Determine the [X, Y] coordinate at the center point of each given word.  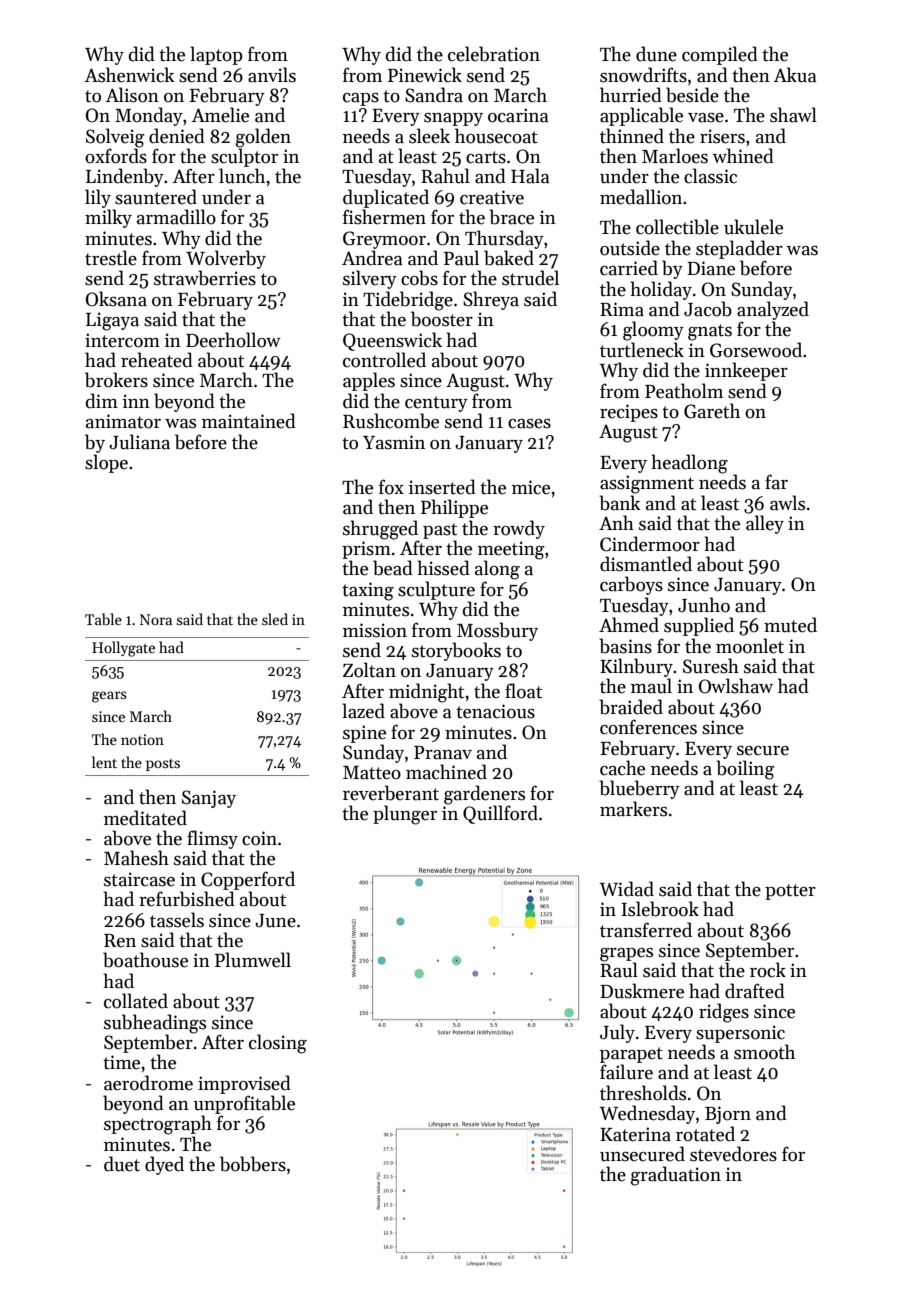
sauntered [156, 197]
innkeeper [746, 371]
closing [278, 1044]
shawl [793, 115]
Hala [530, 176]
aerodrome [148, 1083]
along [497, 570]
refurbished [187, 899]
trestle [111, 258]
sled [275, 619]
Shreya [491, 300]
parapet [631, 1055]
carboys [631, 585]
